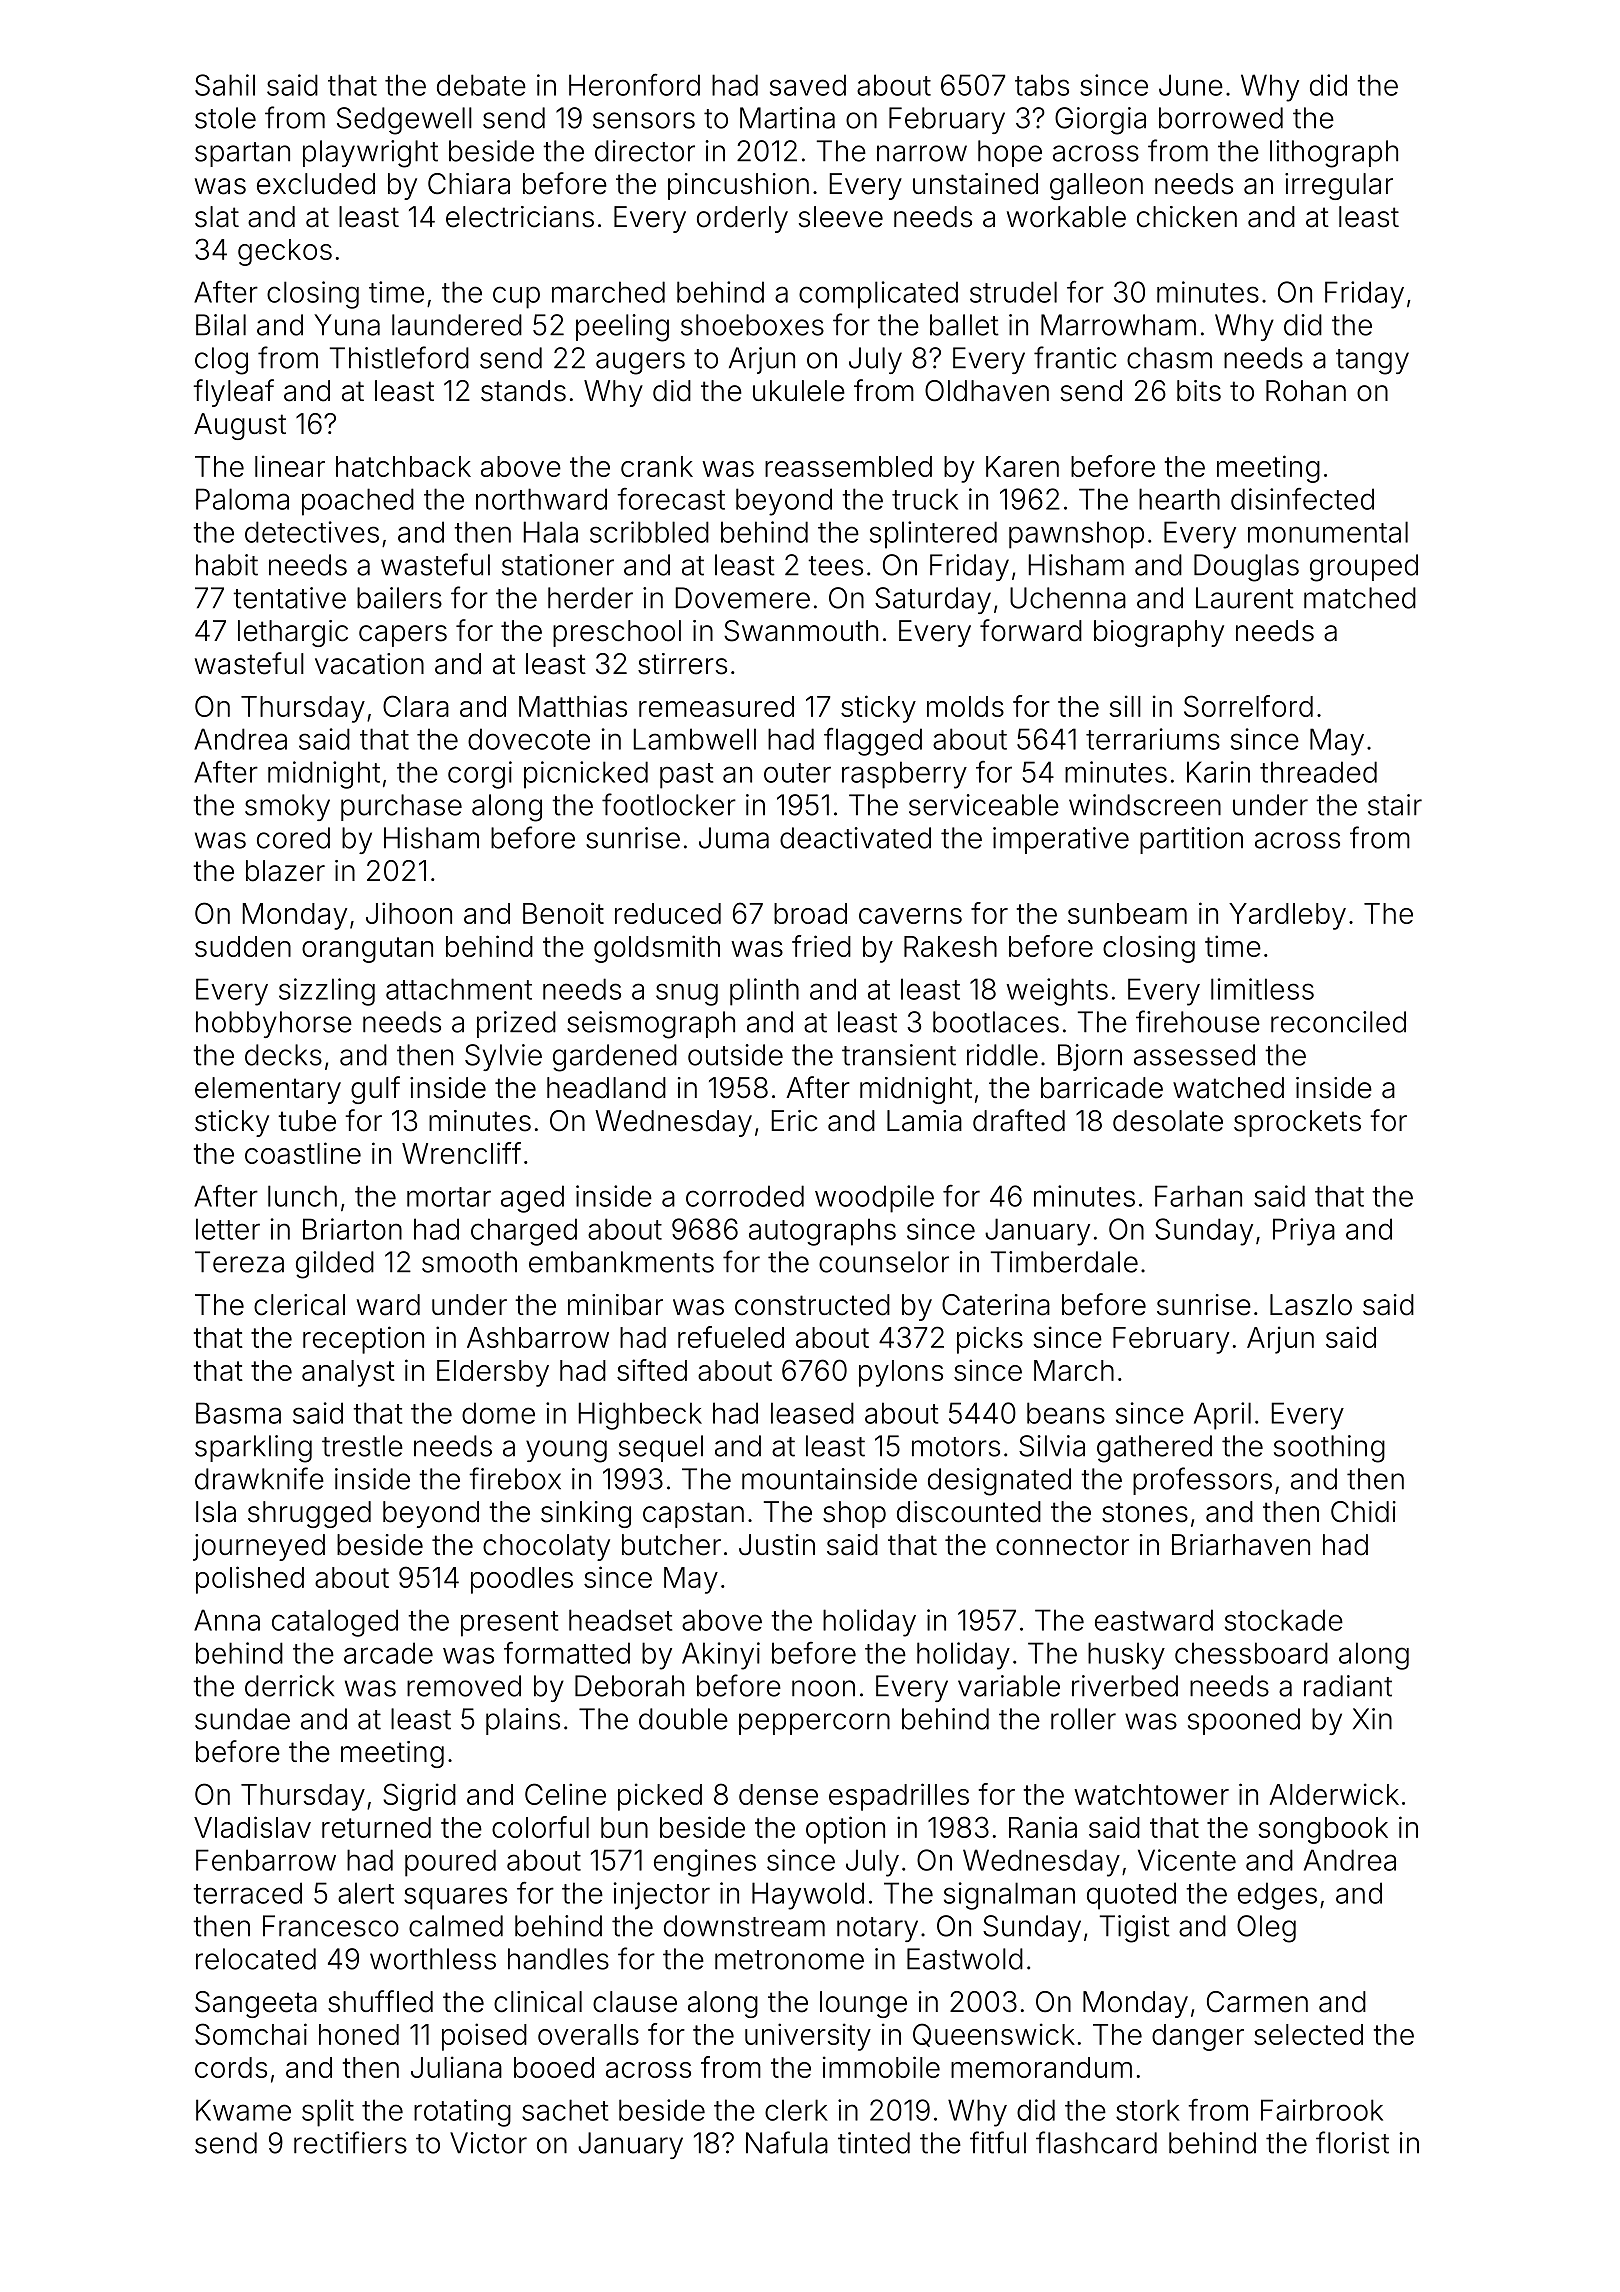  What do you see at coordinates (796, 2110) in the screenshot?
I see `clerk` at bounding box center [796, 2110].
